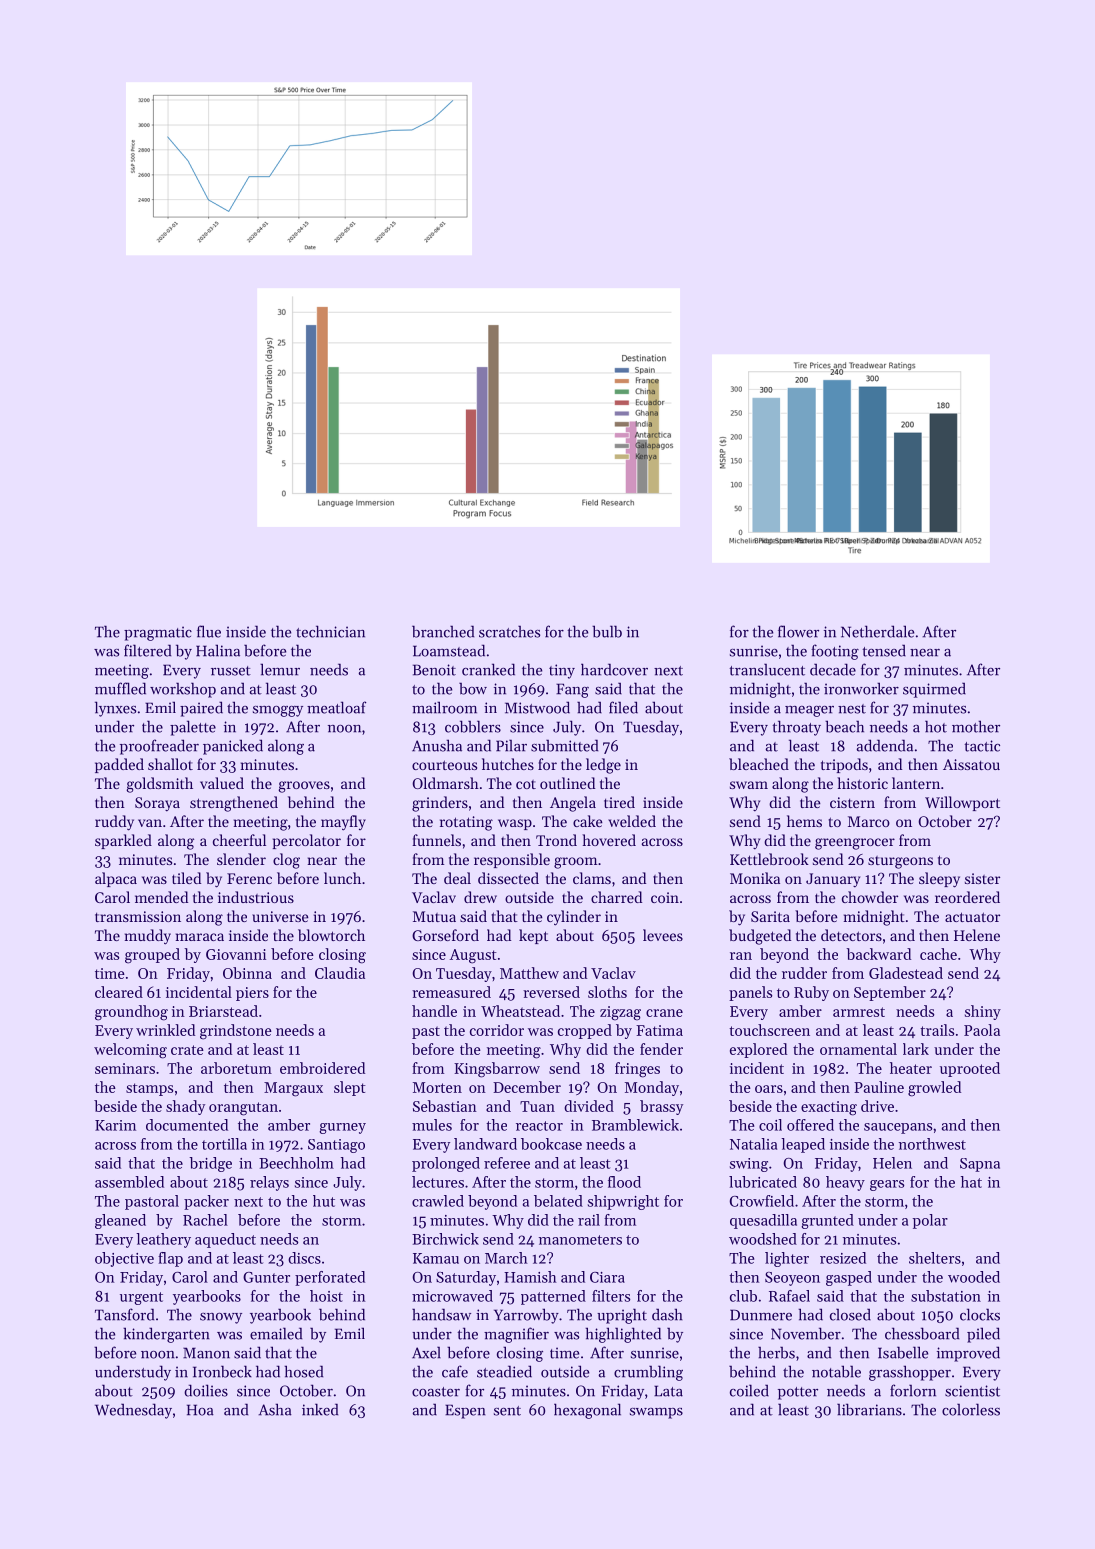 The width and height of the page is (1095, 1549). What do you see at coordinates (445, 1239) in the page?
I see `Birchwick` at bounding box center [445, 1239].
